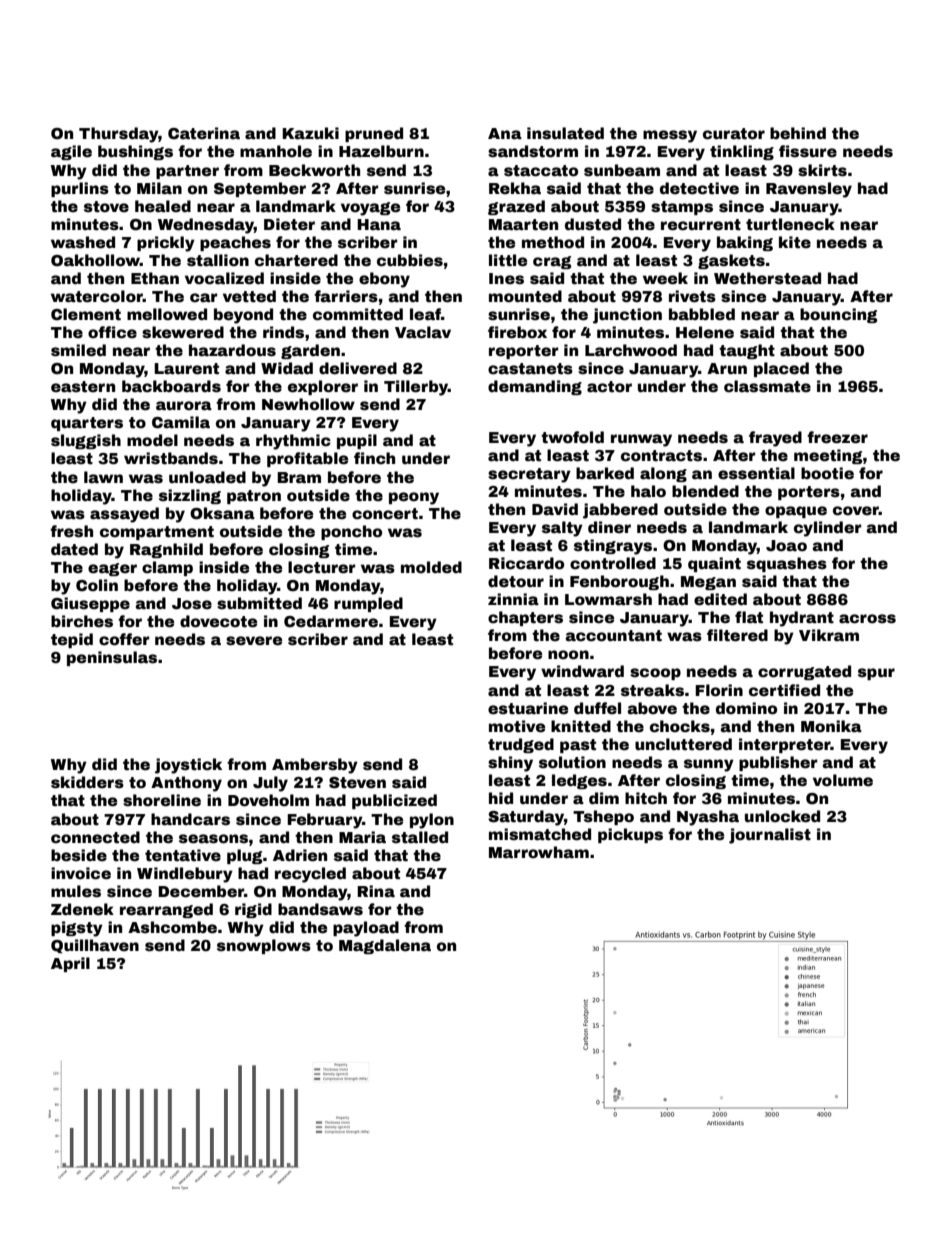  I want to click on garden, so click(310, 351).
